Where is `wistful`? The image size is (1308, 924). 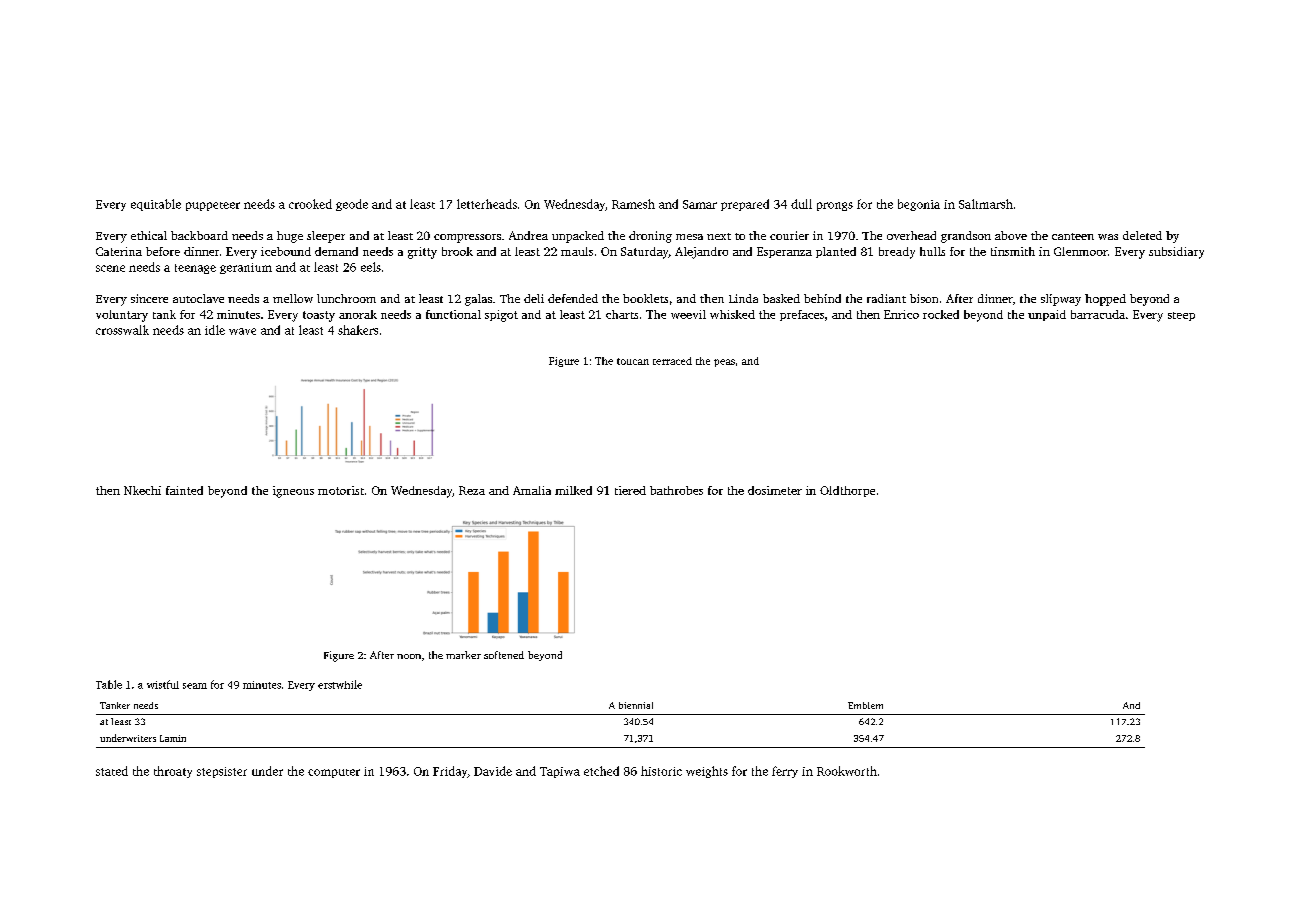
wistful is located at coordinates (163, 684).
